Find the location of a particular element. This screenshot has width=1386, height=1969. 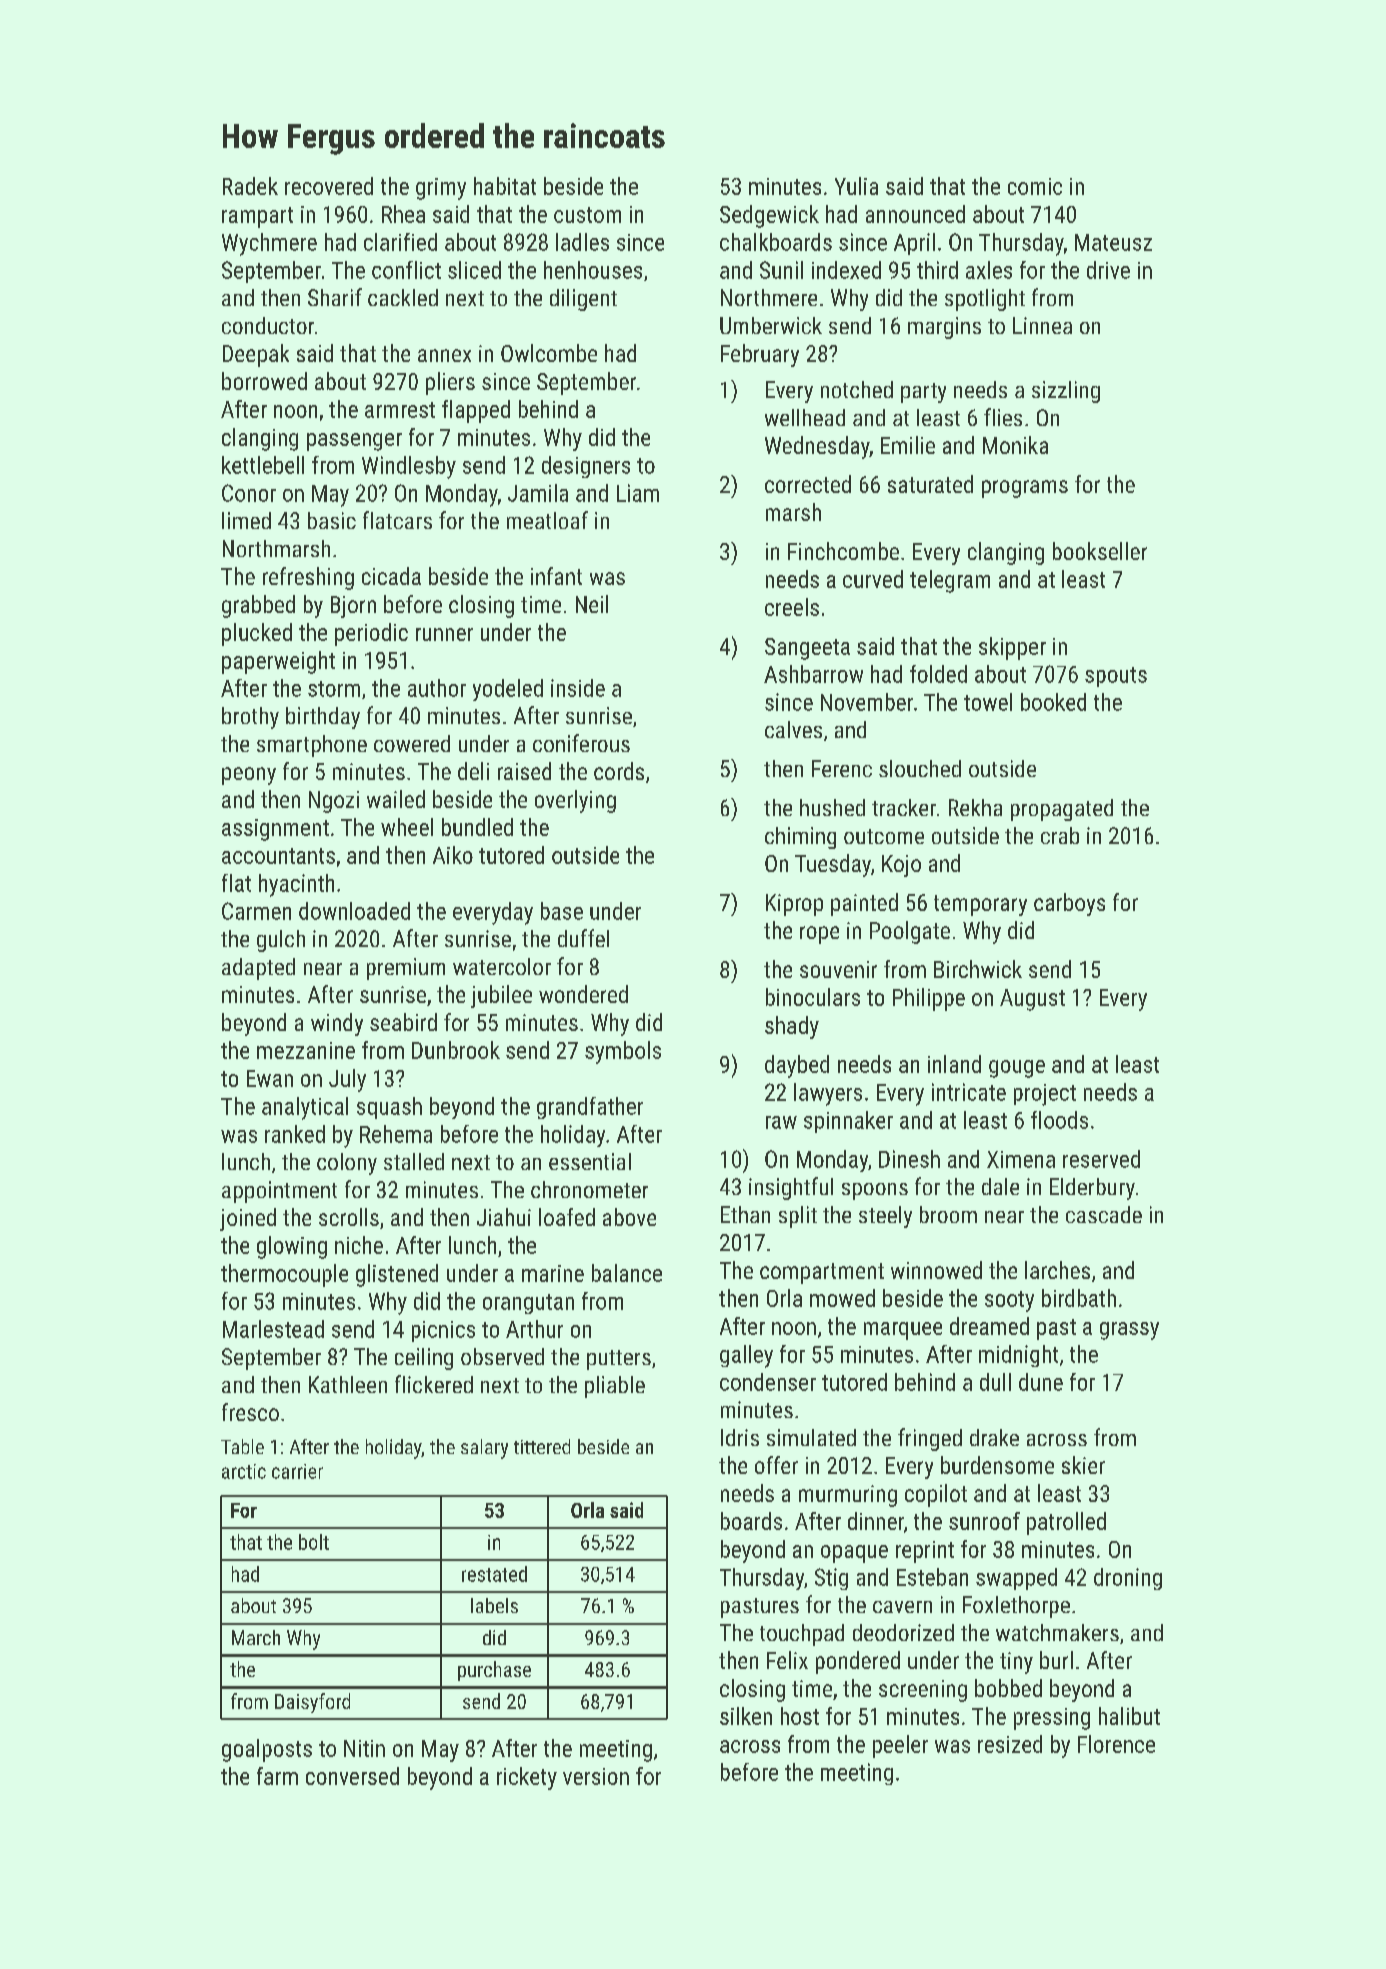

recovered is located at coordinates (329, 186).
